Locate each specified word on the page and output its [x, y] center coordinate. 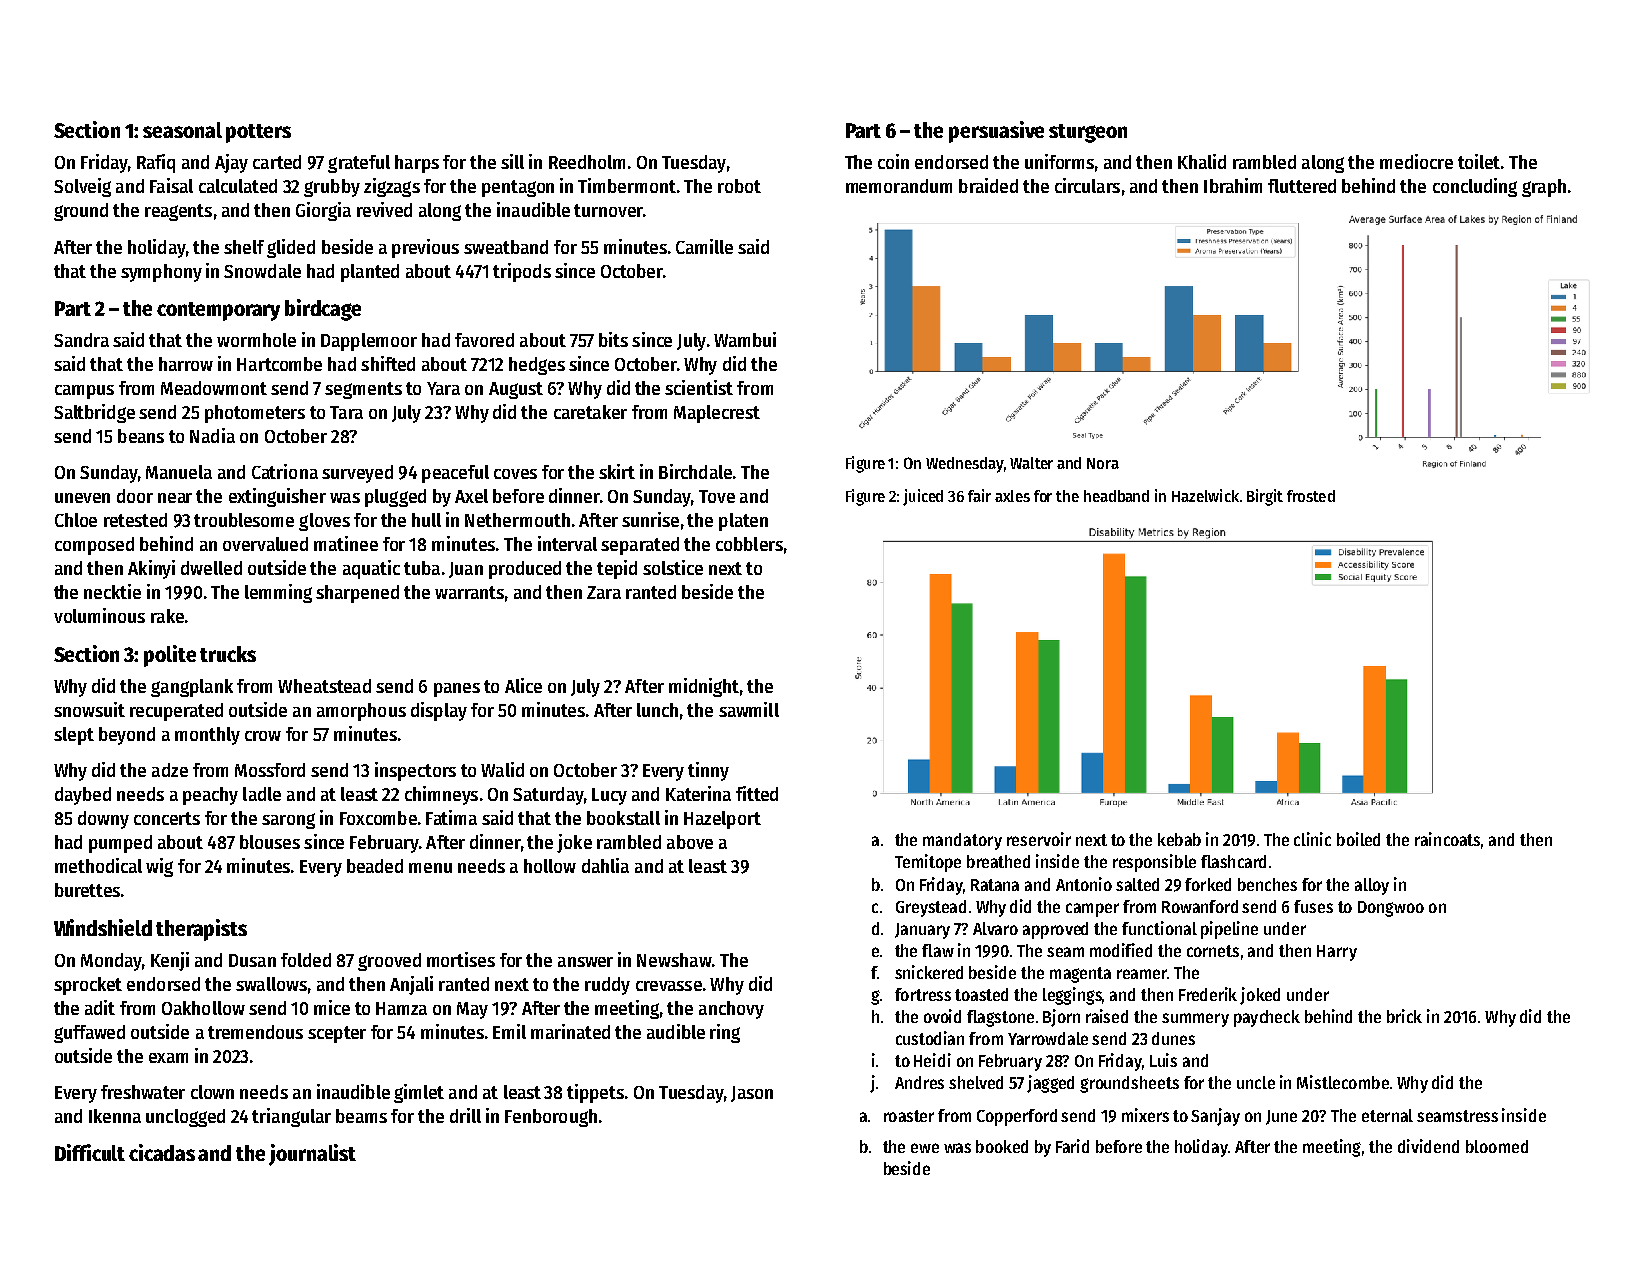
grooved [389, 962]
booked [1002, 1146]
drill [465, 1115]
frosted [1311, 496]
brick [1404, 1016]
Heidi [932, 1060]
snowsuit [89, 709]
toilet [1479, 161]
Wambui [745, 339]
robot [739, 186]
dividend [1428, 1146]
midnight [704, 687]
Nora [1103, 463]
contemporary [218, 311]
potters [258, 133]
